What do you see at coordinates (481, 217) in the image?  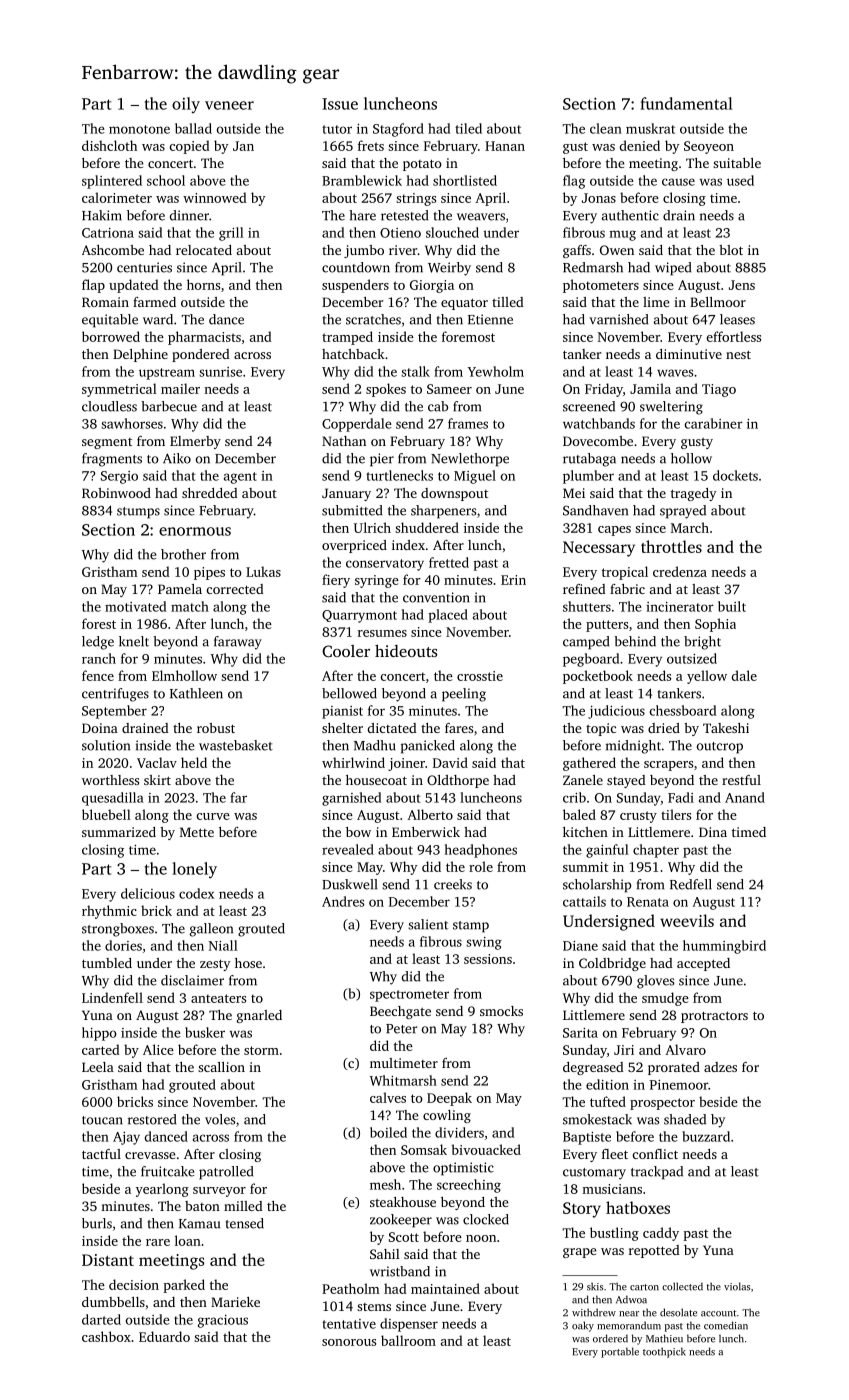 I see `weavers` at bounding box center [481, 217].
